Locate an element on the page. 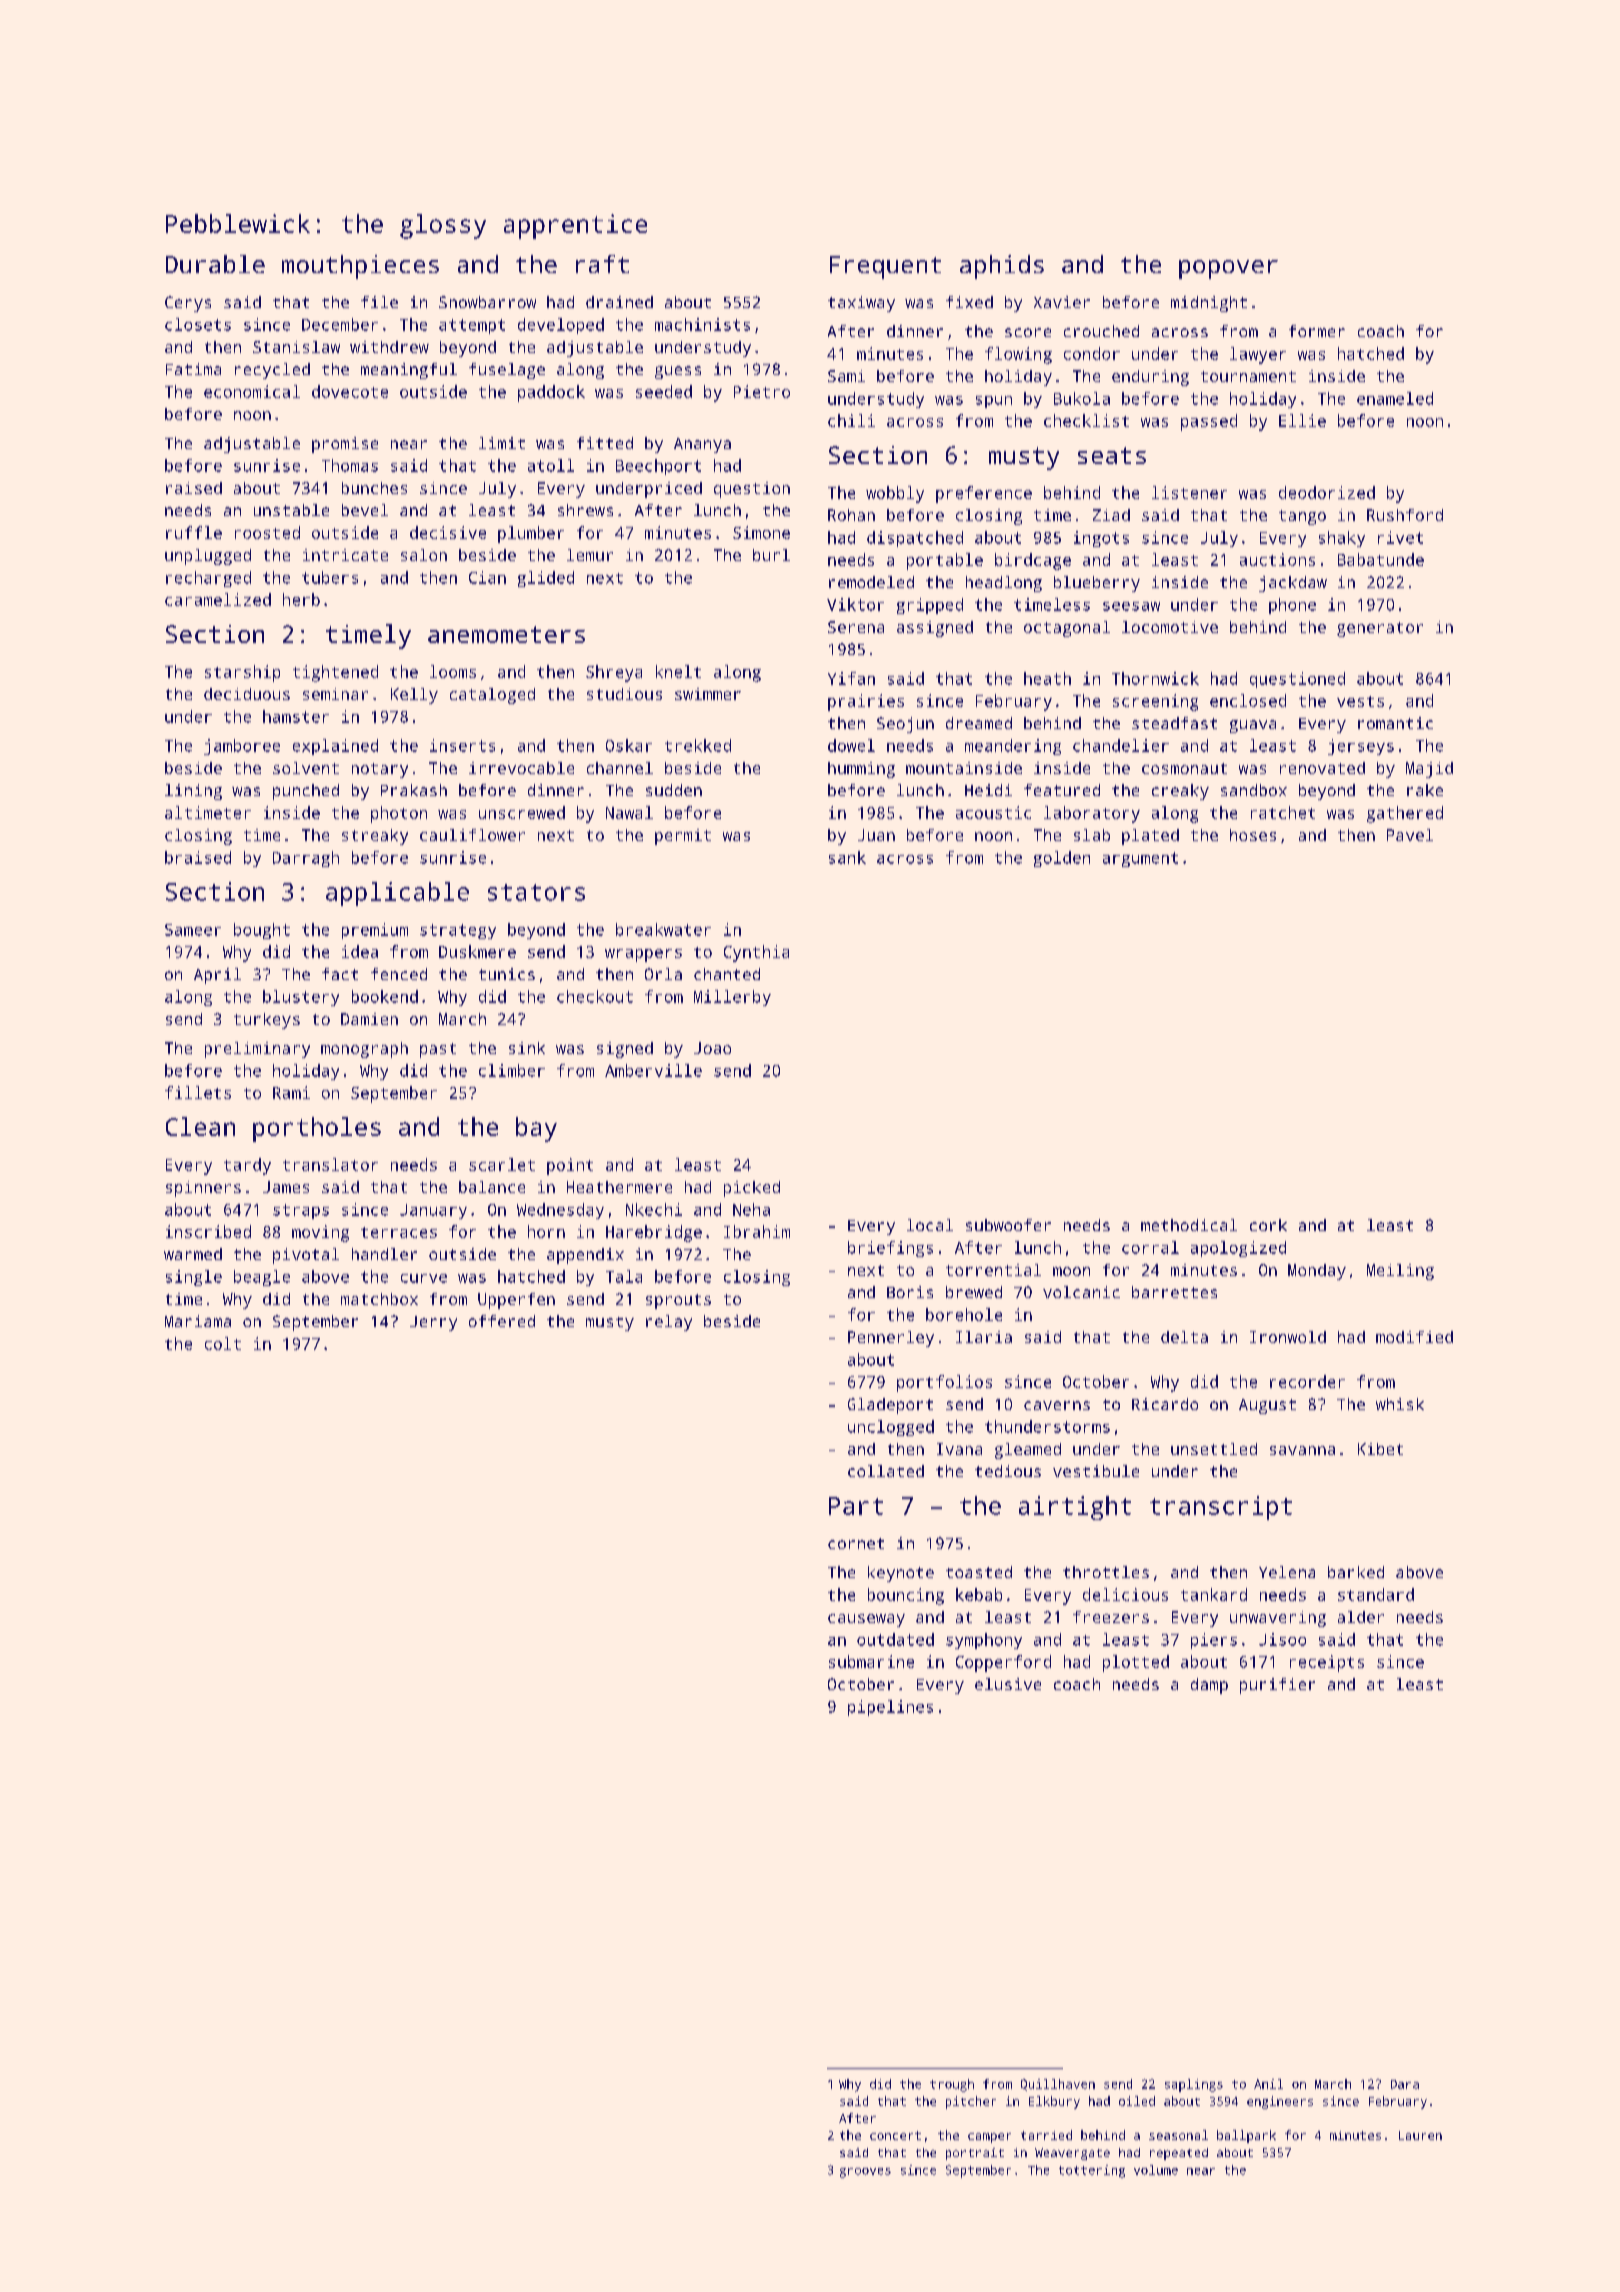 The height and width of the image is (2292, 1620). Durable is located at coordinates (215, 264).
